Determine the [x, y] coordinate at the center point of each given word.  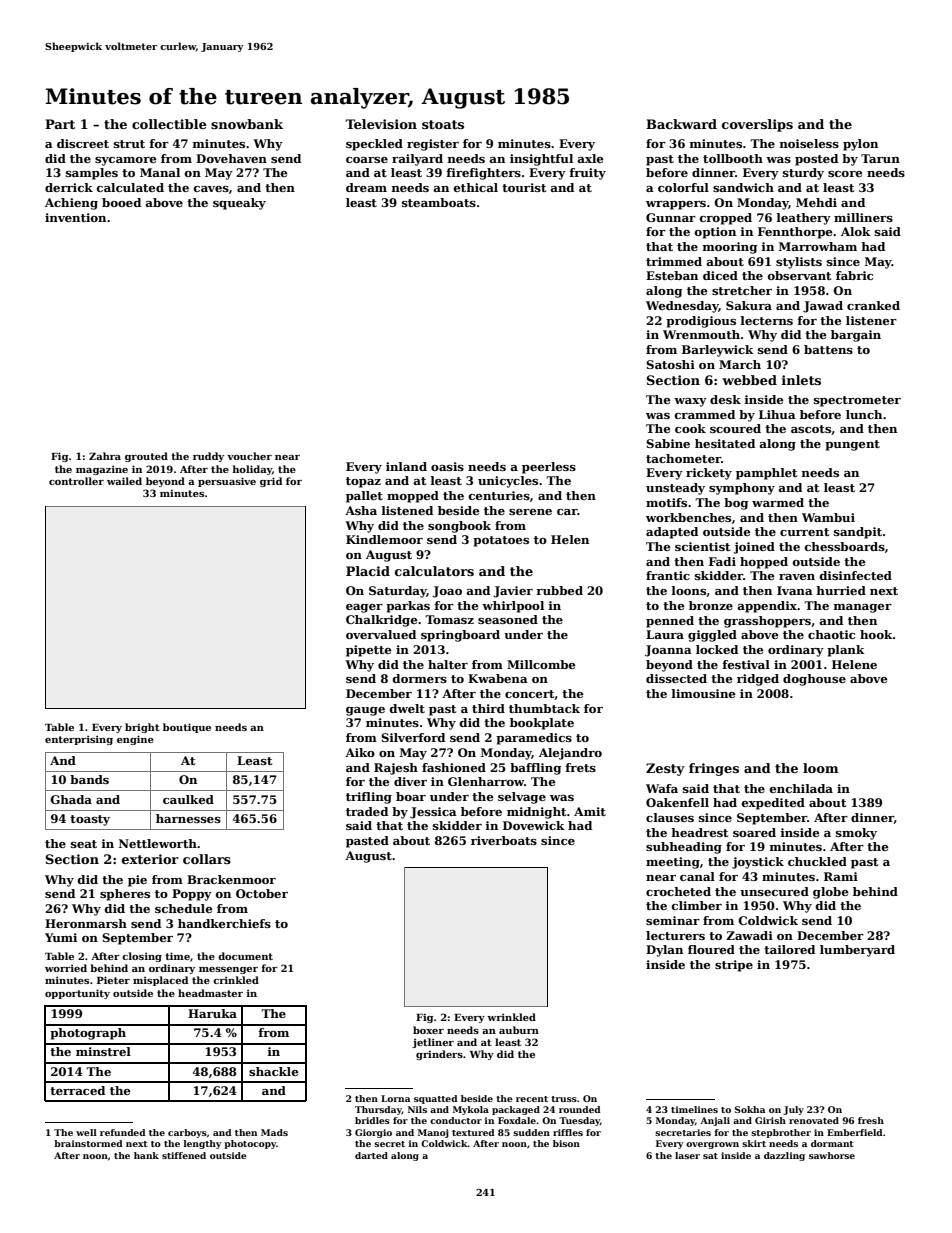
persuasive [227, 482]
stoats [443, 124]
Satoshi [670, 364]
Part [60, 124]
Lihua [777, 414]
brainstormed [88, 1143]
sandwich [743, 187]
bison [566, 1143]
